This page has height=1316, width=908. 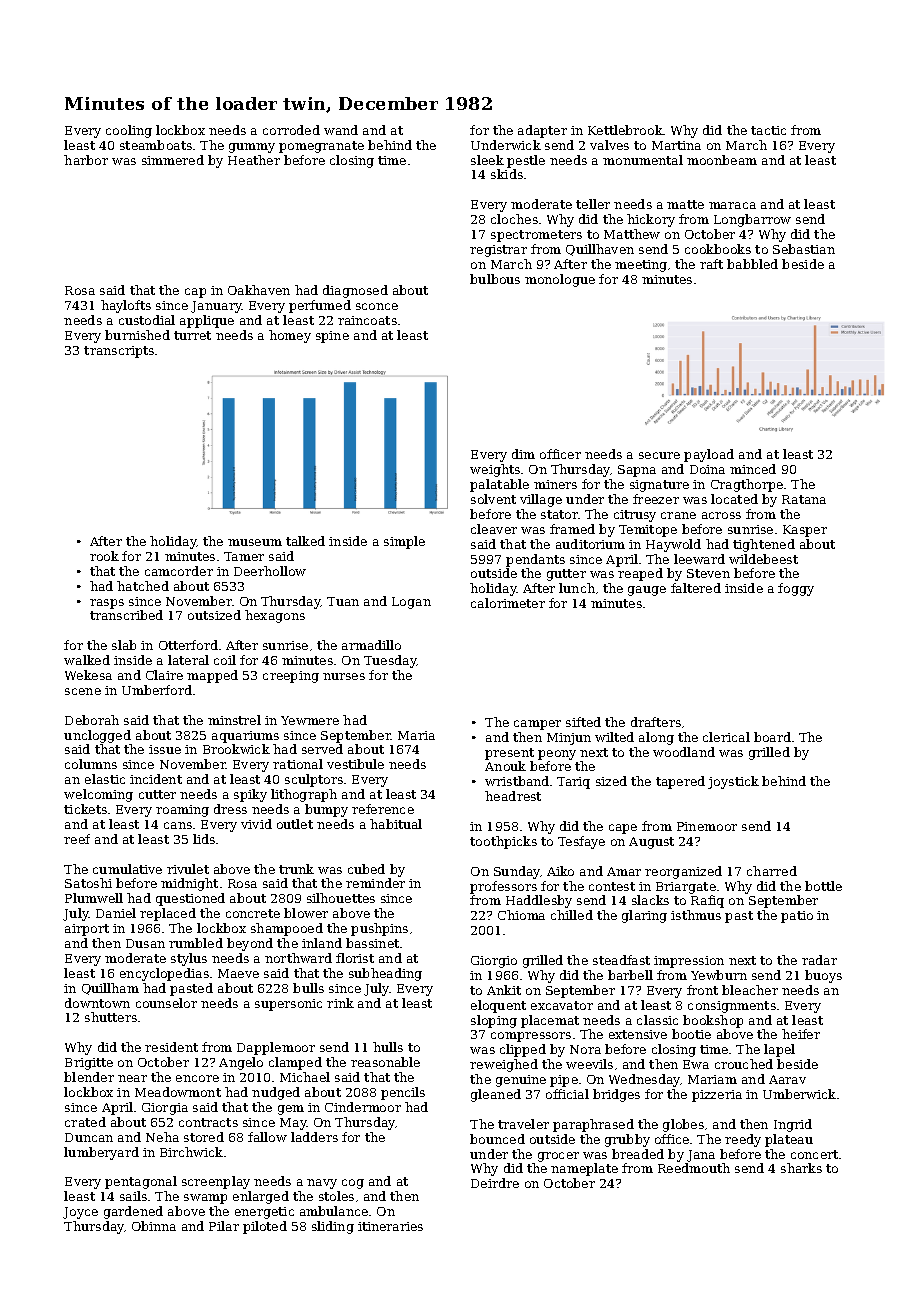 I want to click on glaring, so click(x=644, y=916).
